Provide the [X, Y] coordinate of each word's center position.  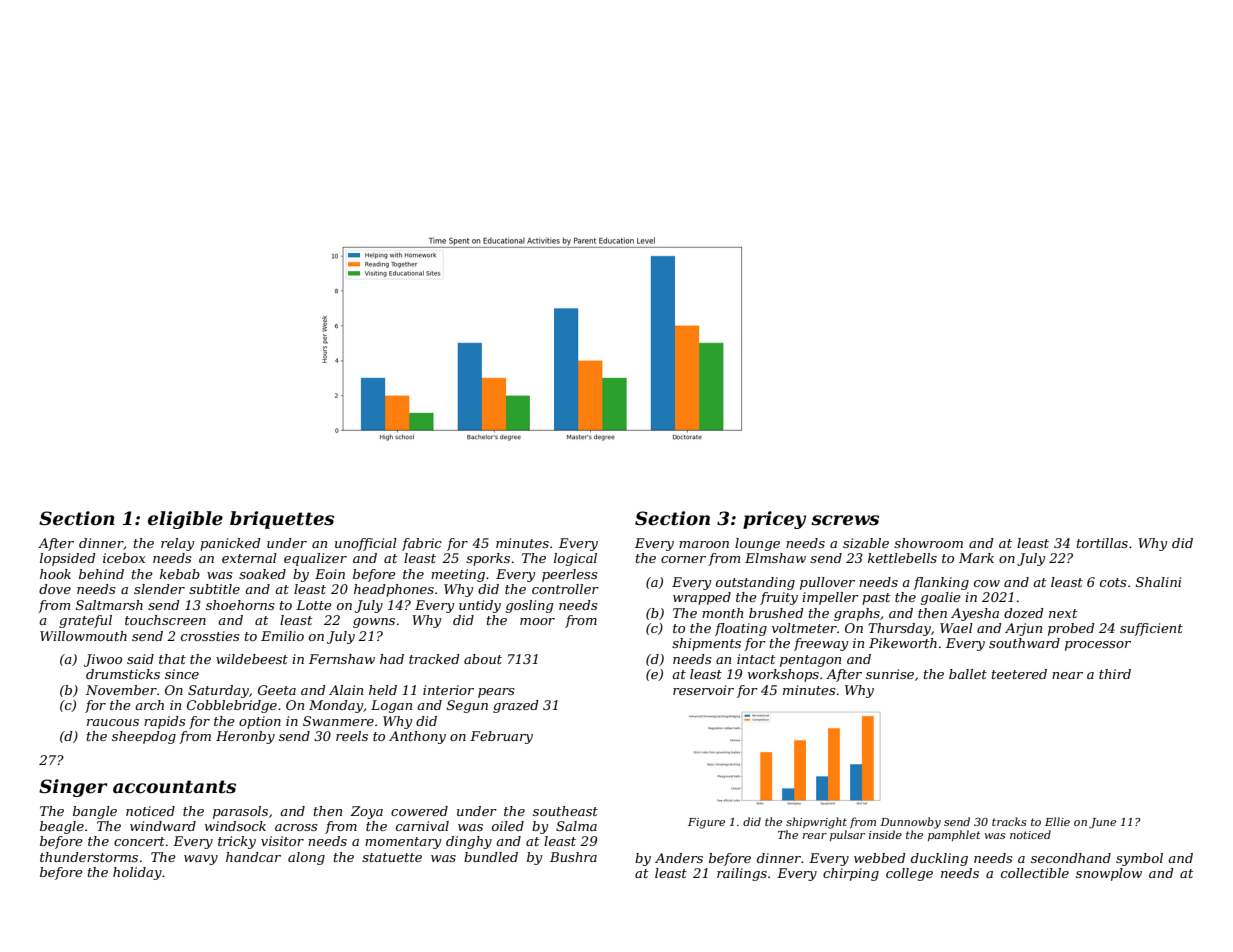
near [1067, 675]
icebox [124, 558]
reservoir [703, 690]
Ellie [1057, 821]
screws [845, 520]
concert [139, 841]
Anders [679, 858]
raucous [113, 722]
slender [159, 589]
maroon [704, 544]
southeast [565, 811]
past [876, 599]
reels [352, 736]
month [722, 613]
